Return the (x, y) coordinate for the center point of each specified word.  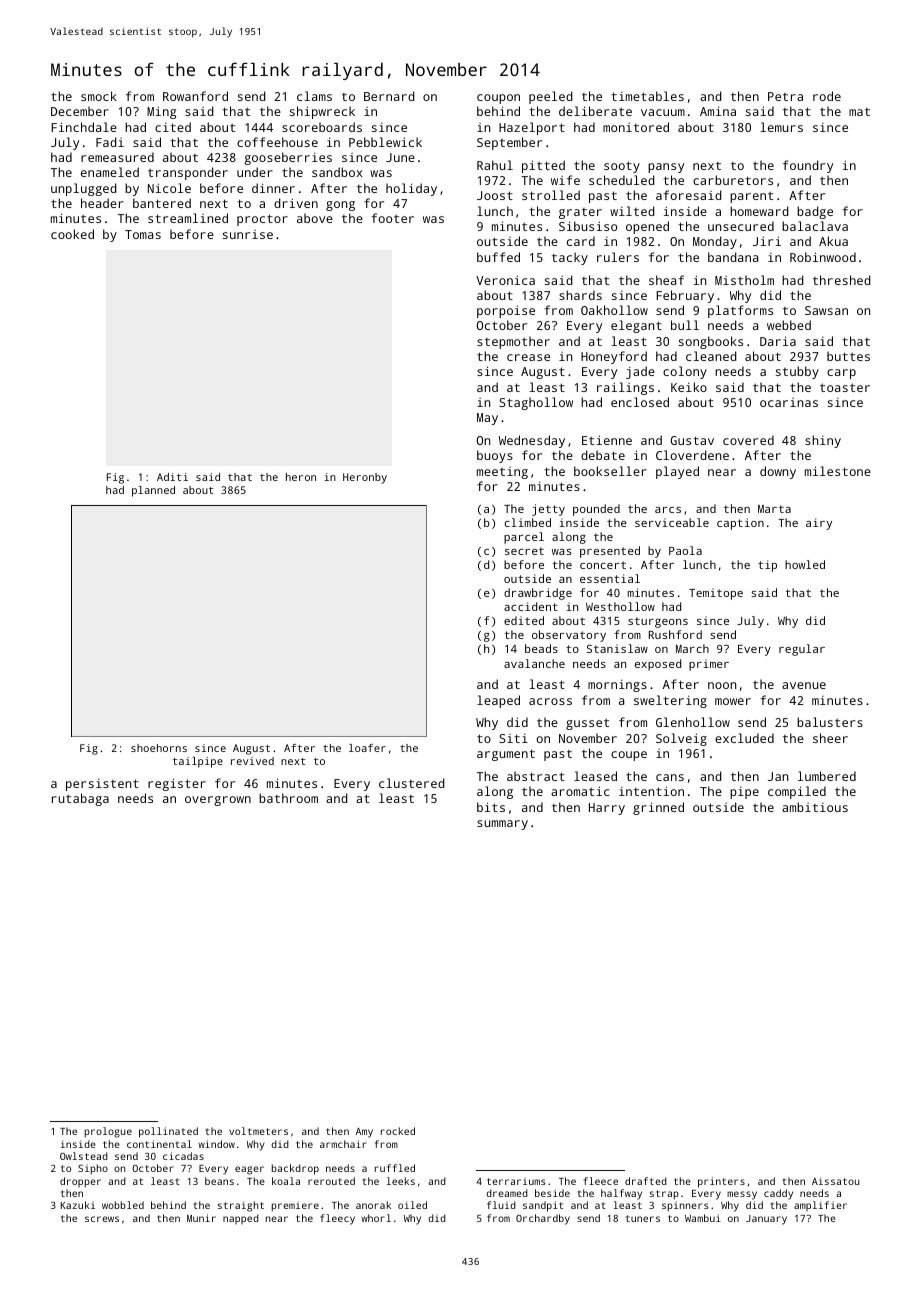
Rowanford (195, 96)
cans (670, 777)
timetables (647, 96)
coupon (498, 99)
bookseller (610, 471)
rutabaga (80, 799)
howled (805, 564)
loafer (367, 748)
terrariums (516, 1181)
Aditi (172, 477)
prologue (108, 1132)
